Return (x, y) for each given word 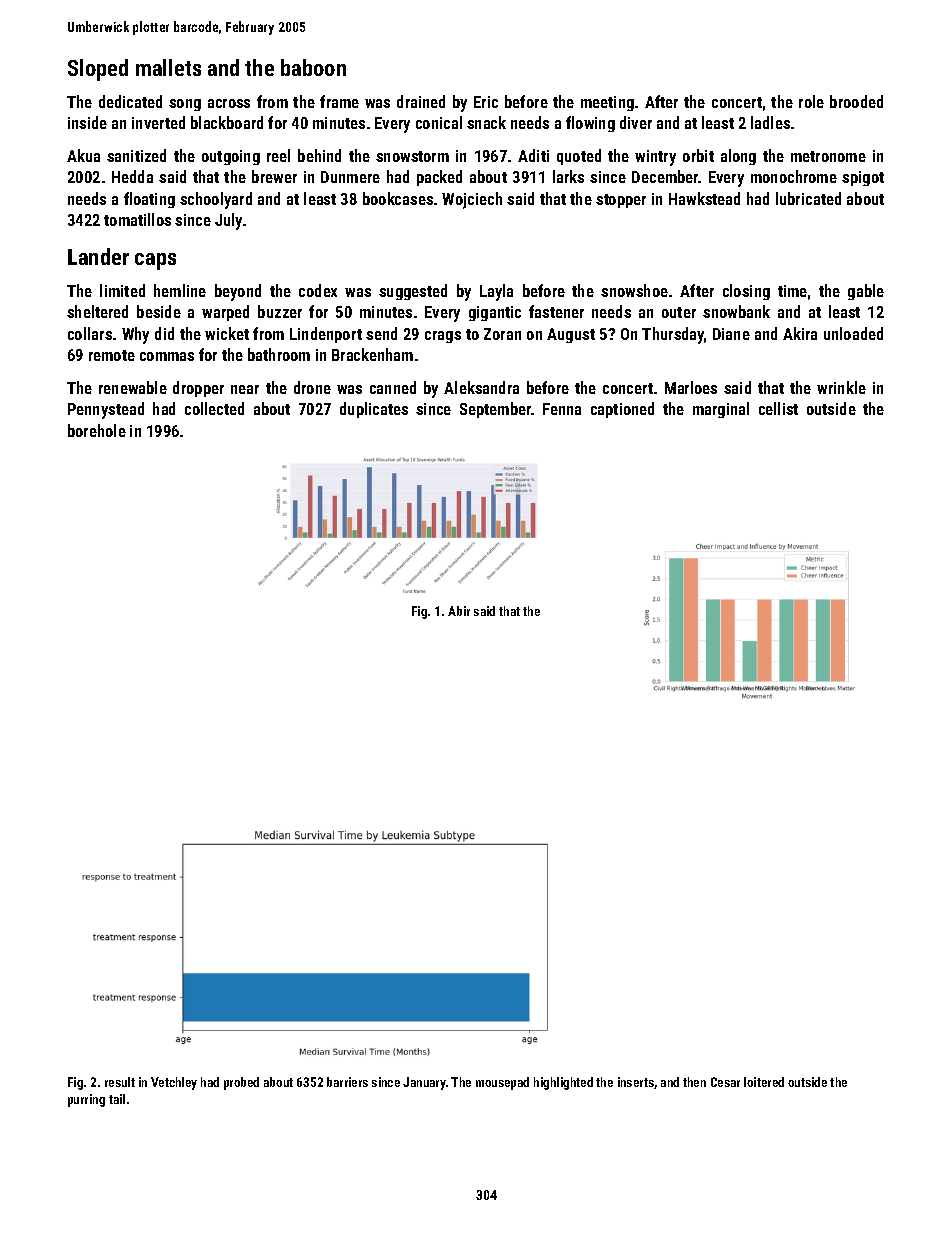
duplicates (374, 410)
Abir (459, 611)
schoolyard (216, 200)
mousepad (502, 1083)
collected (214, 408)
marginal (721, 410)
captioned (622, 410)
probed (241, 1083)
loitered (764, 1082)
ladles (770, 122)
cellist (778, 408)
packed (439, 178)
